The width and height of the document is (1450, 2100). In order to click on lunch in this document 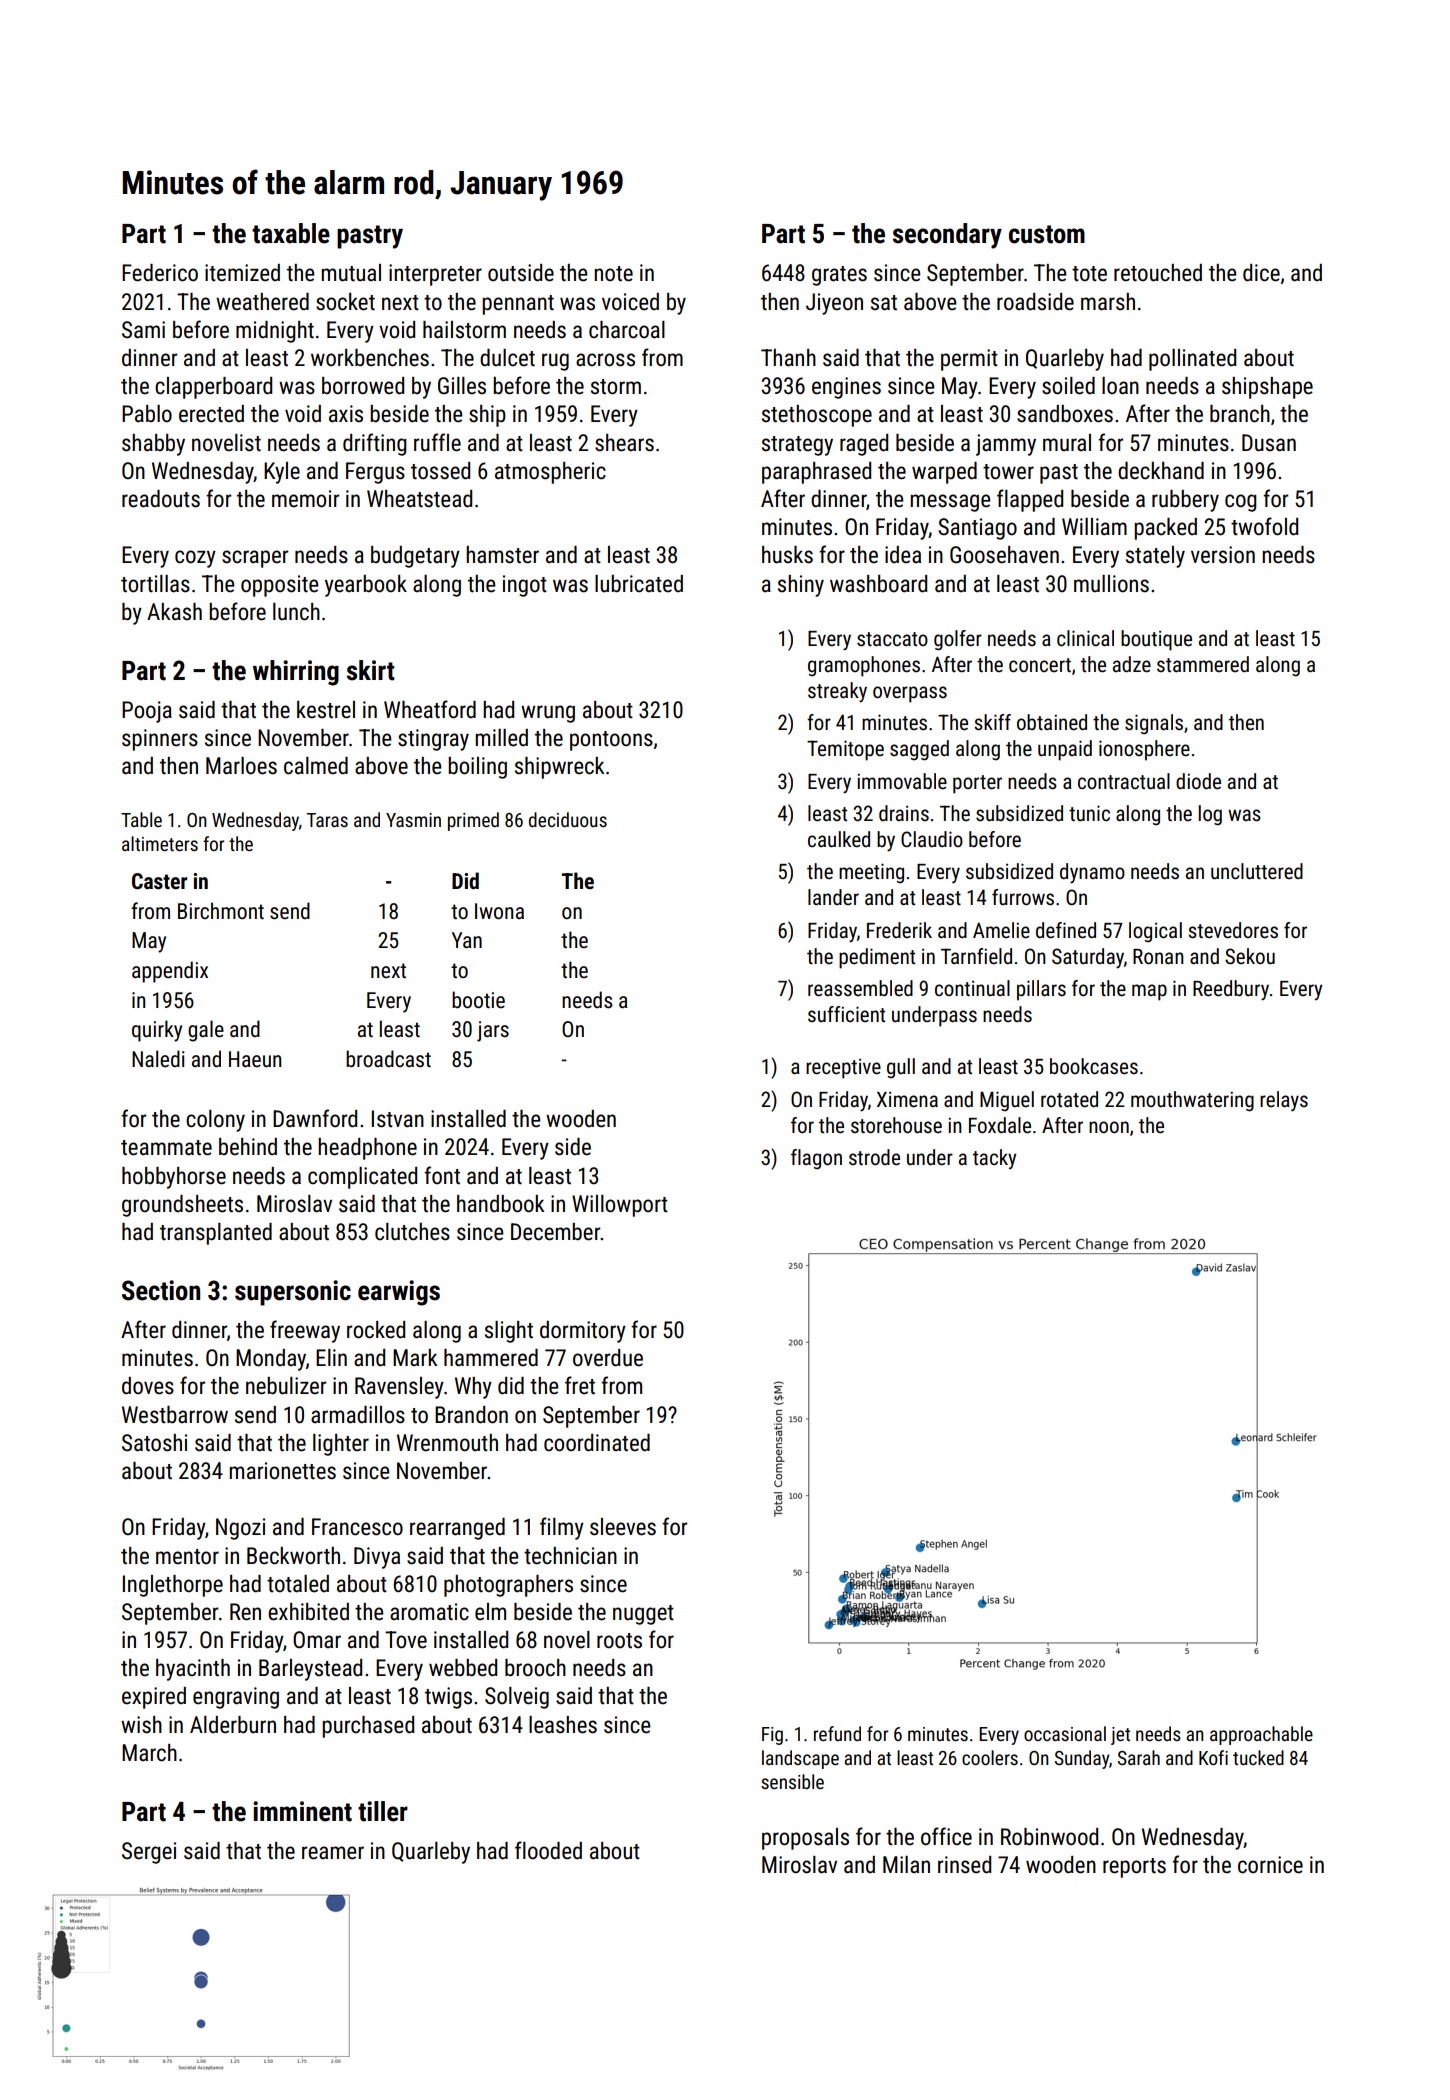, I will do `click(296, 612)`.
